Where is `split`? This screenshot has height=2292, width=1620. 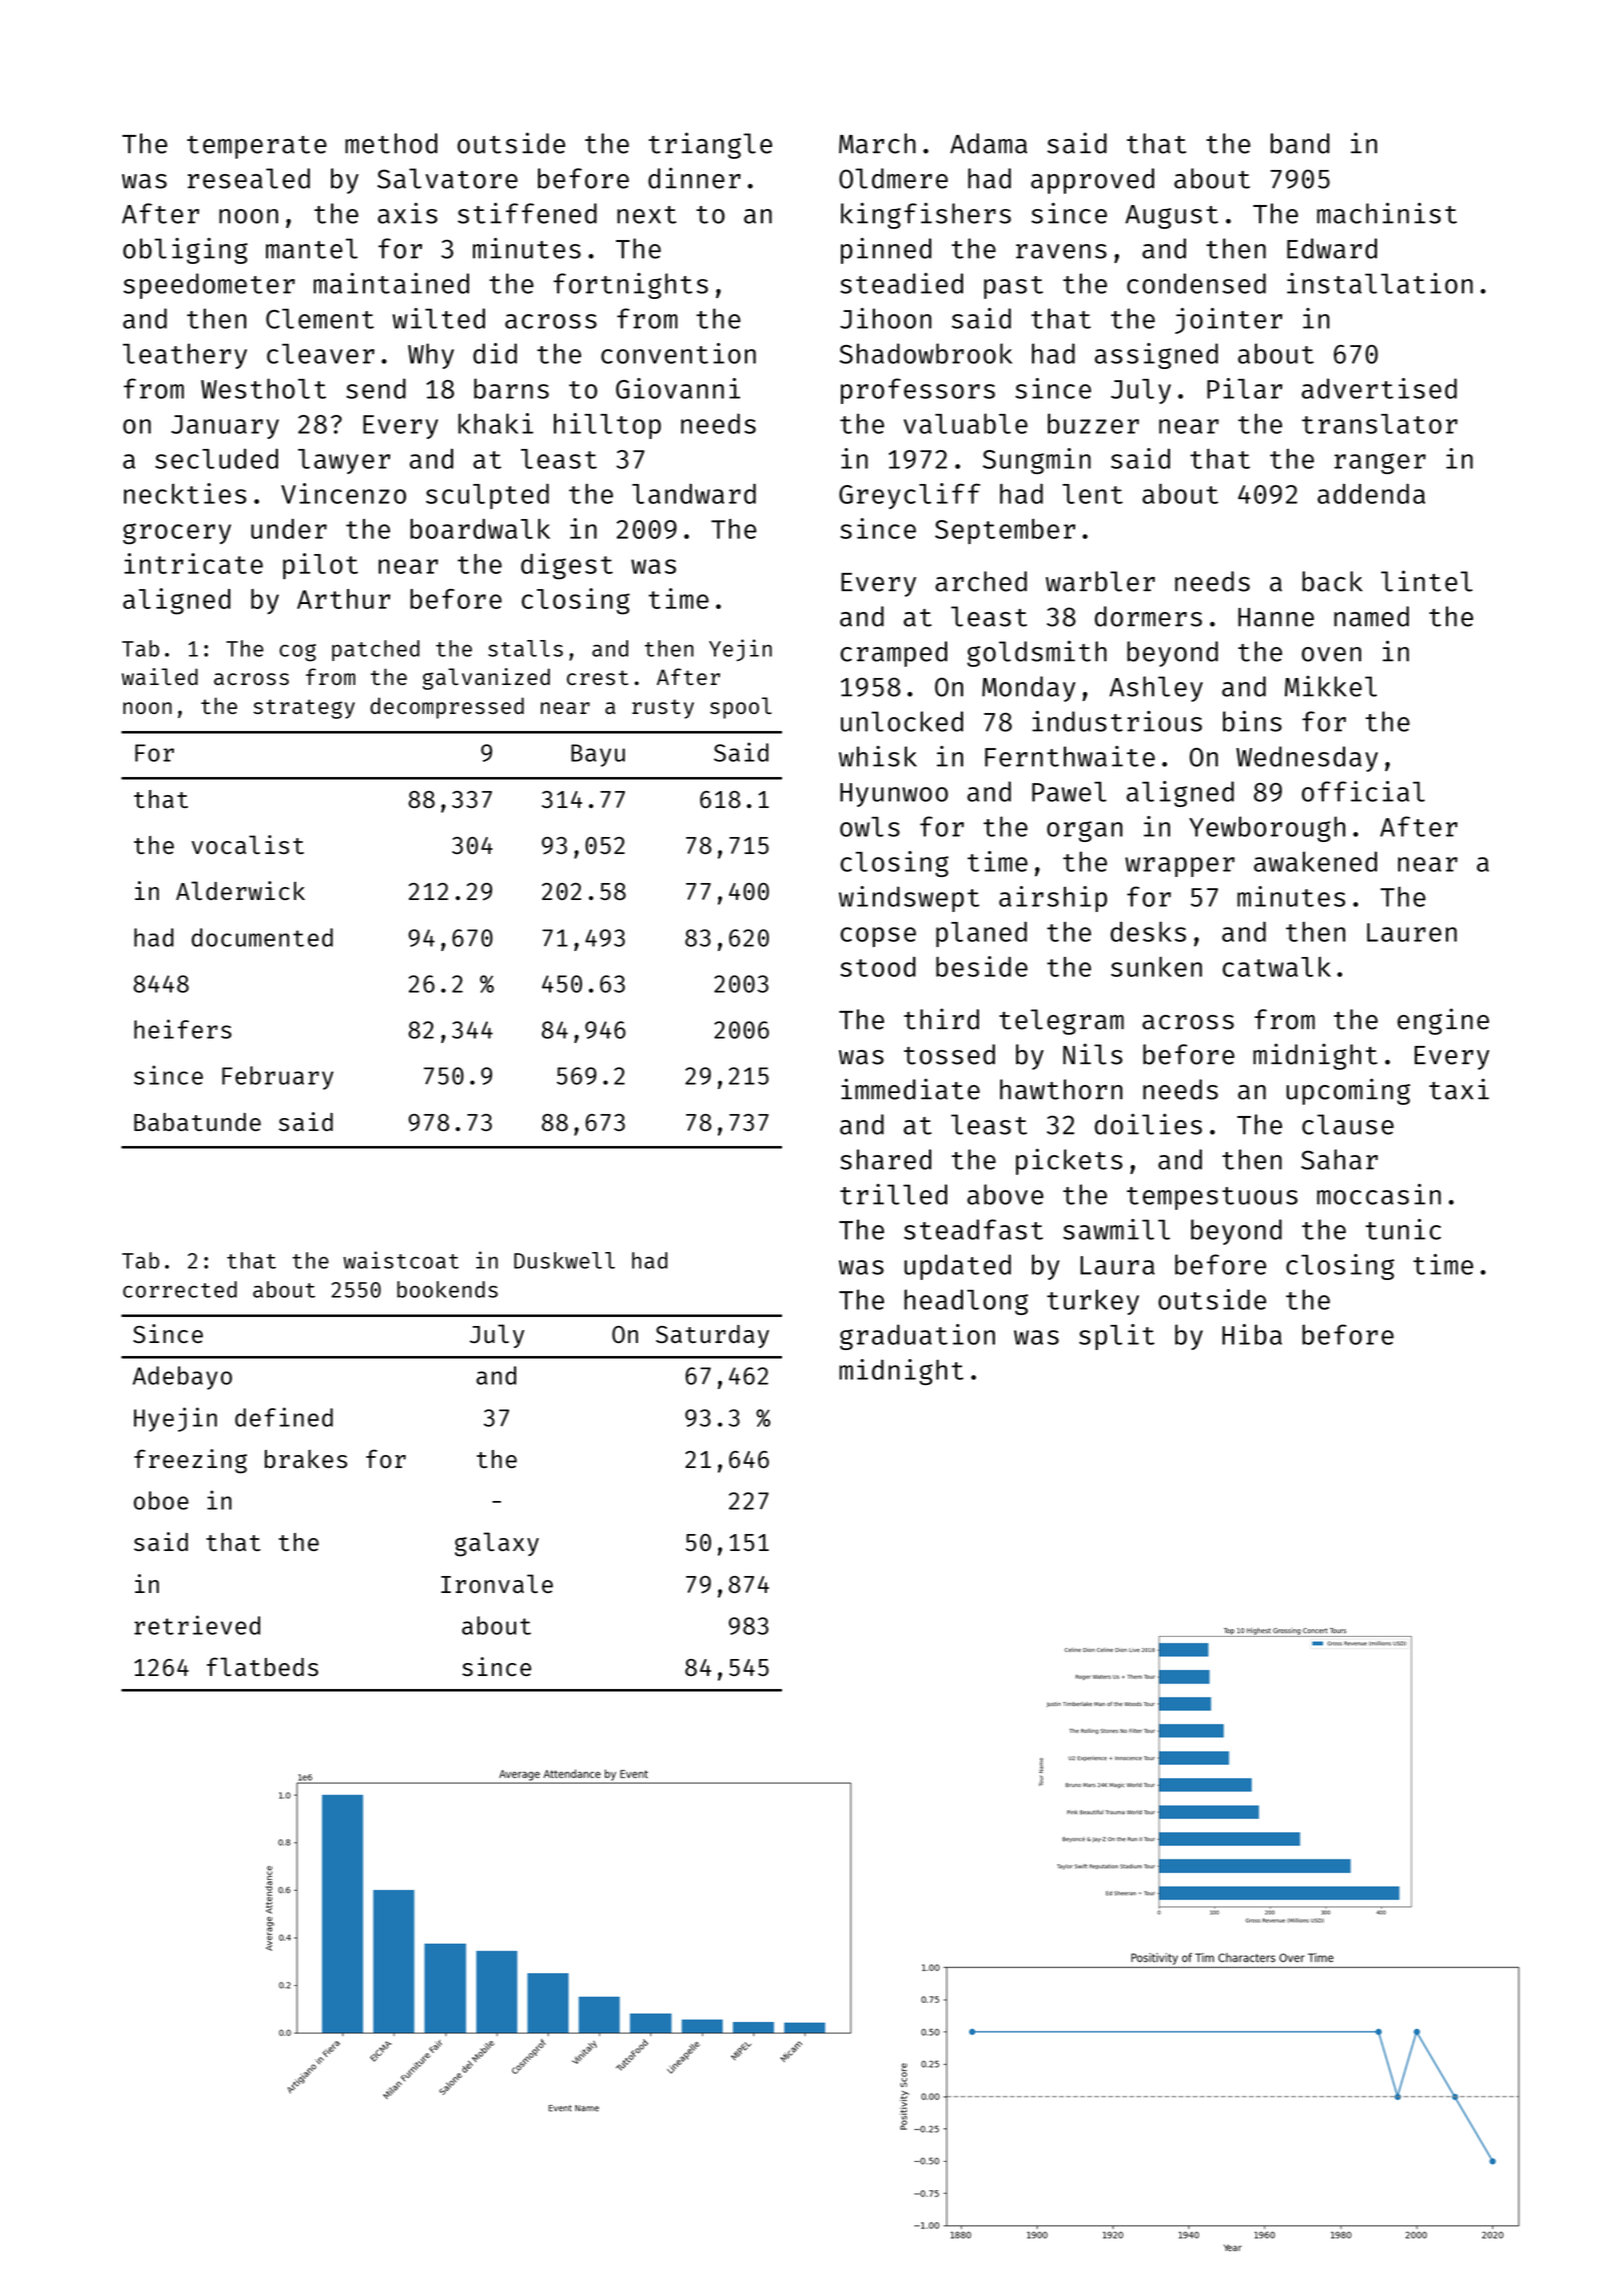 split is located at coordinates (1117, 1337).
